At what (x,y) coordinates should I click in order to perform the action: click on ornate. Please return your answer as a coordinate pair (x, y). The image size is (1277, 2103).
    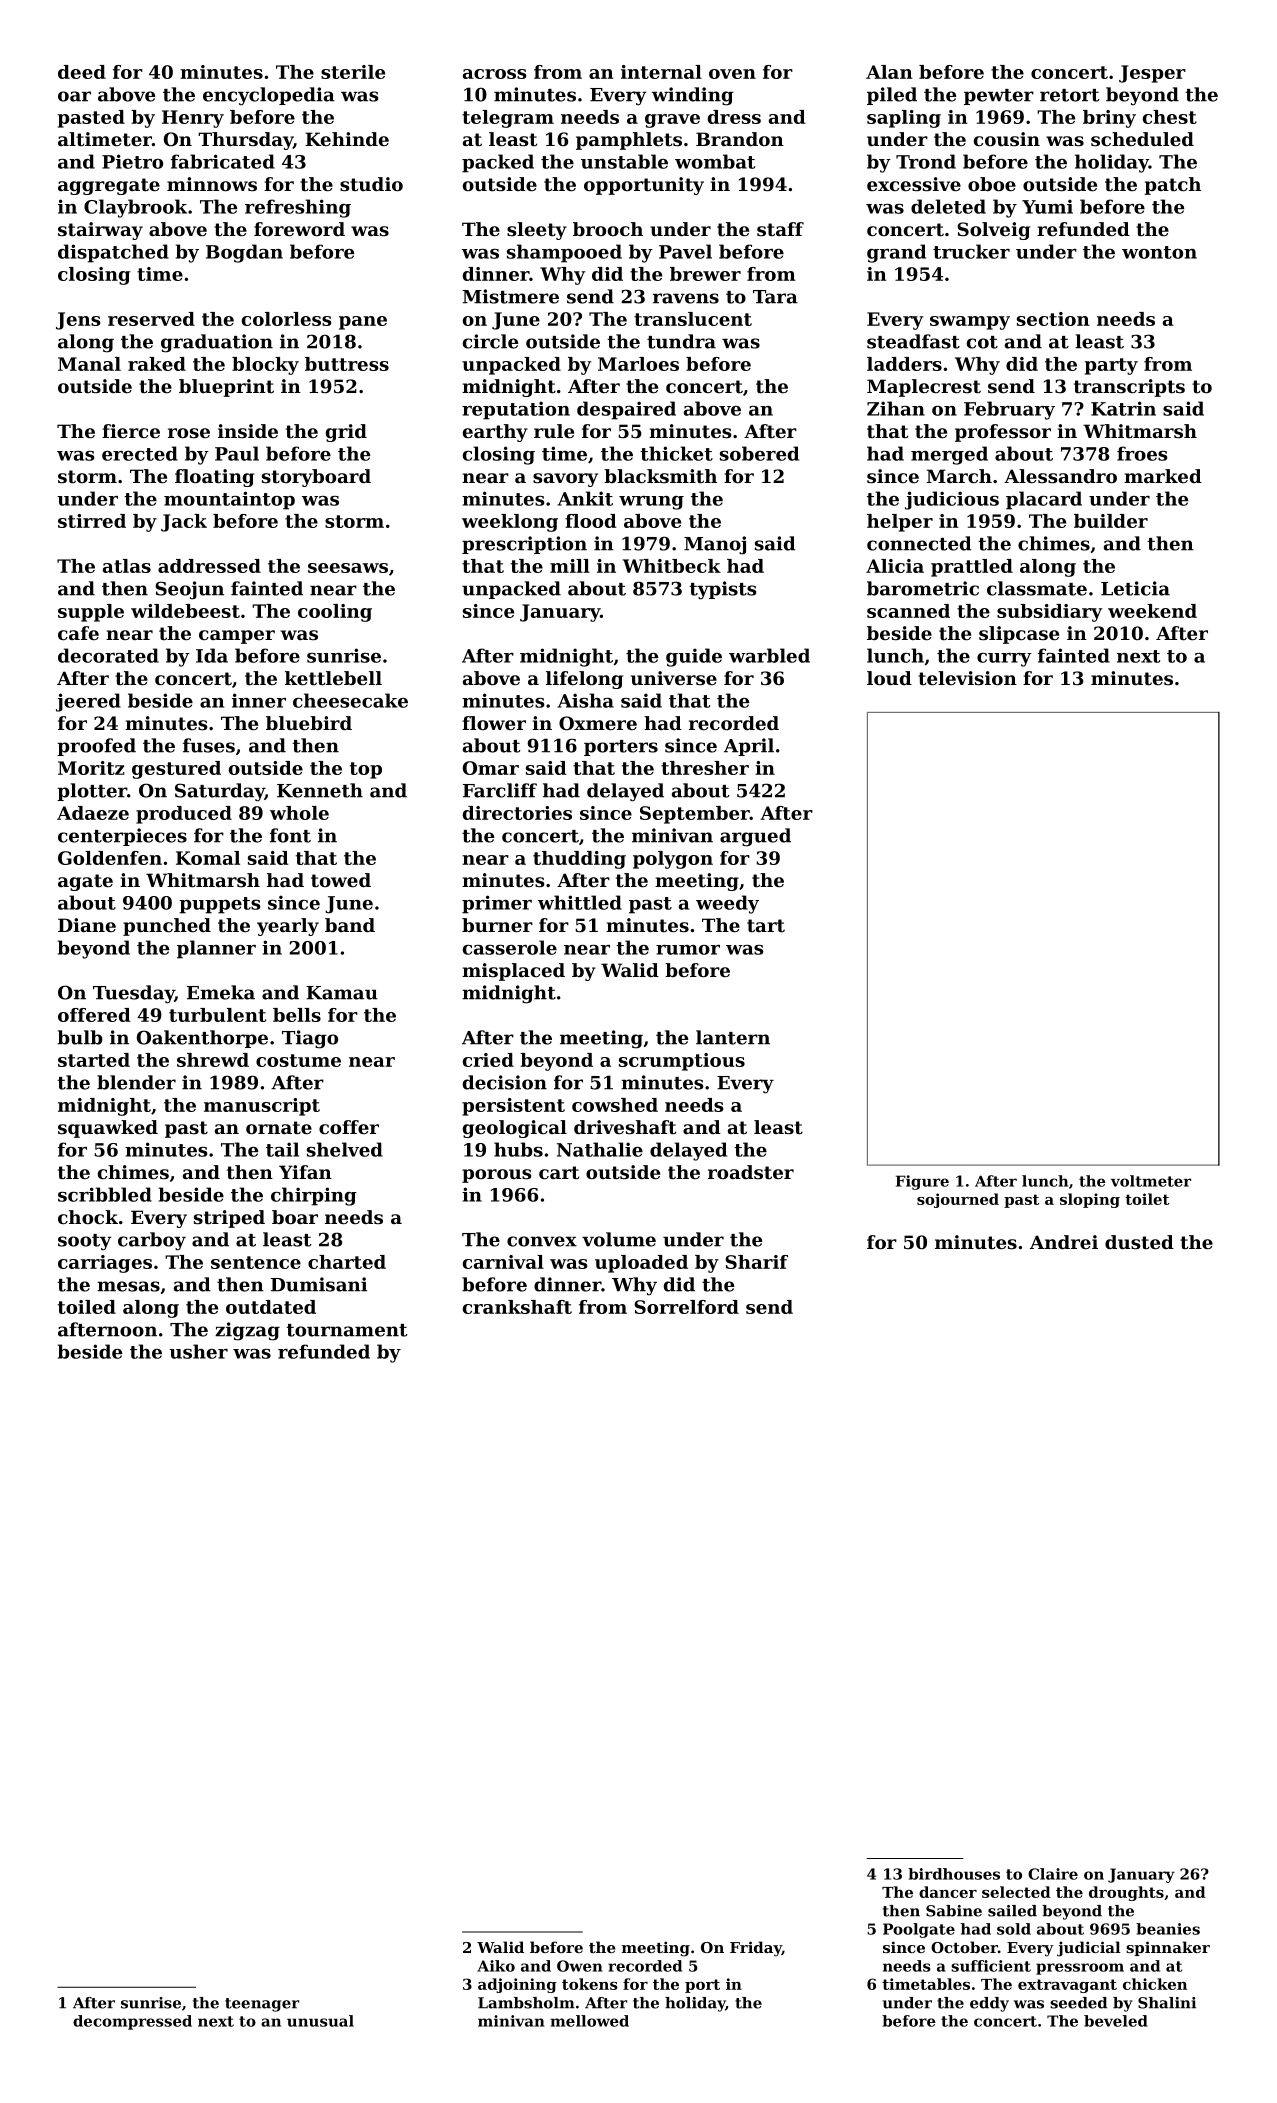
    Looking at the image, I should click on (279, 1128).
